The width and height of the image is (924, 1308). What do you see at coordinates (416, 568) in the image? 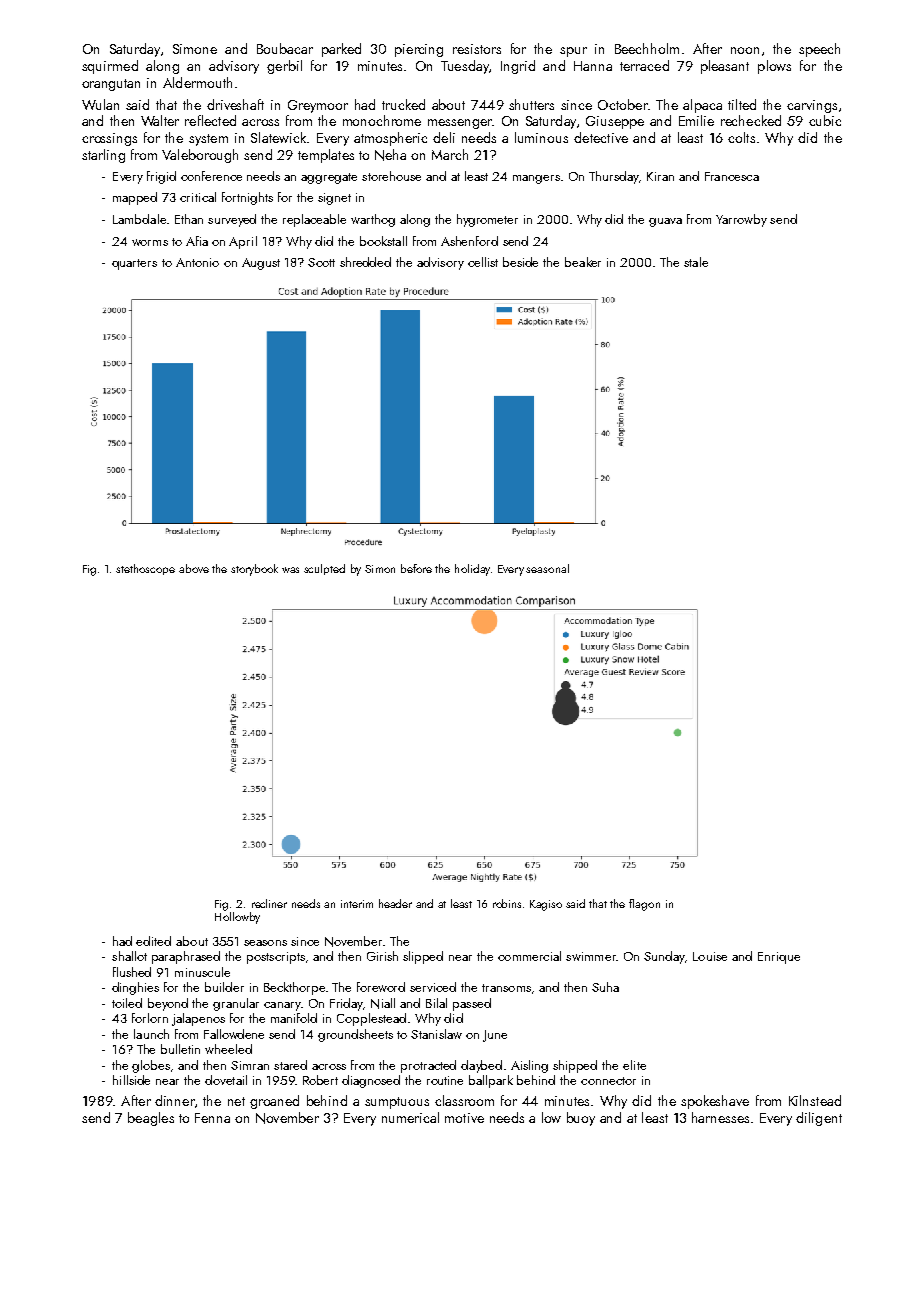
I see `before` at bounding box center [416, 568].
